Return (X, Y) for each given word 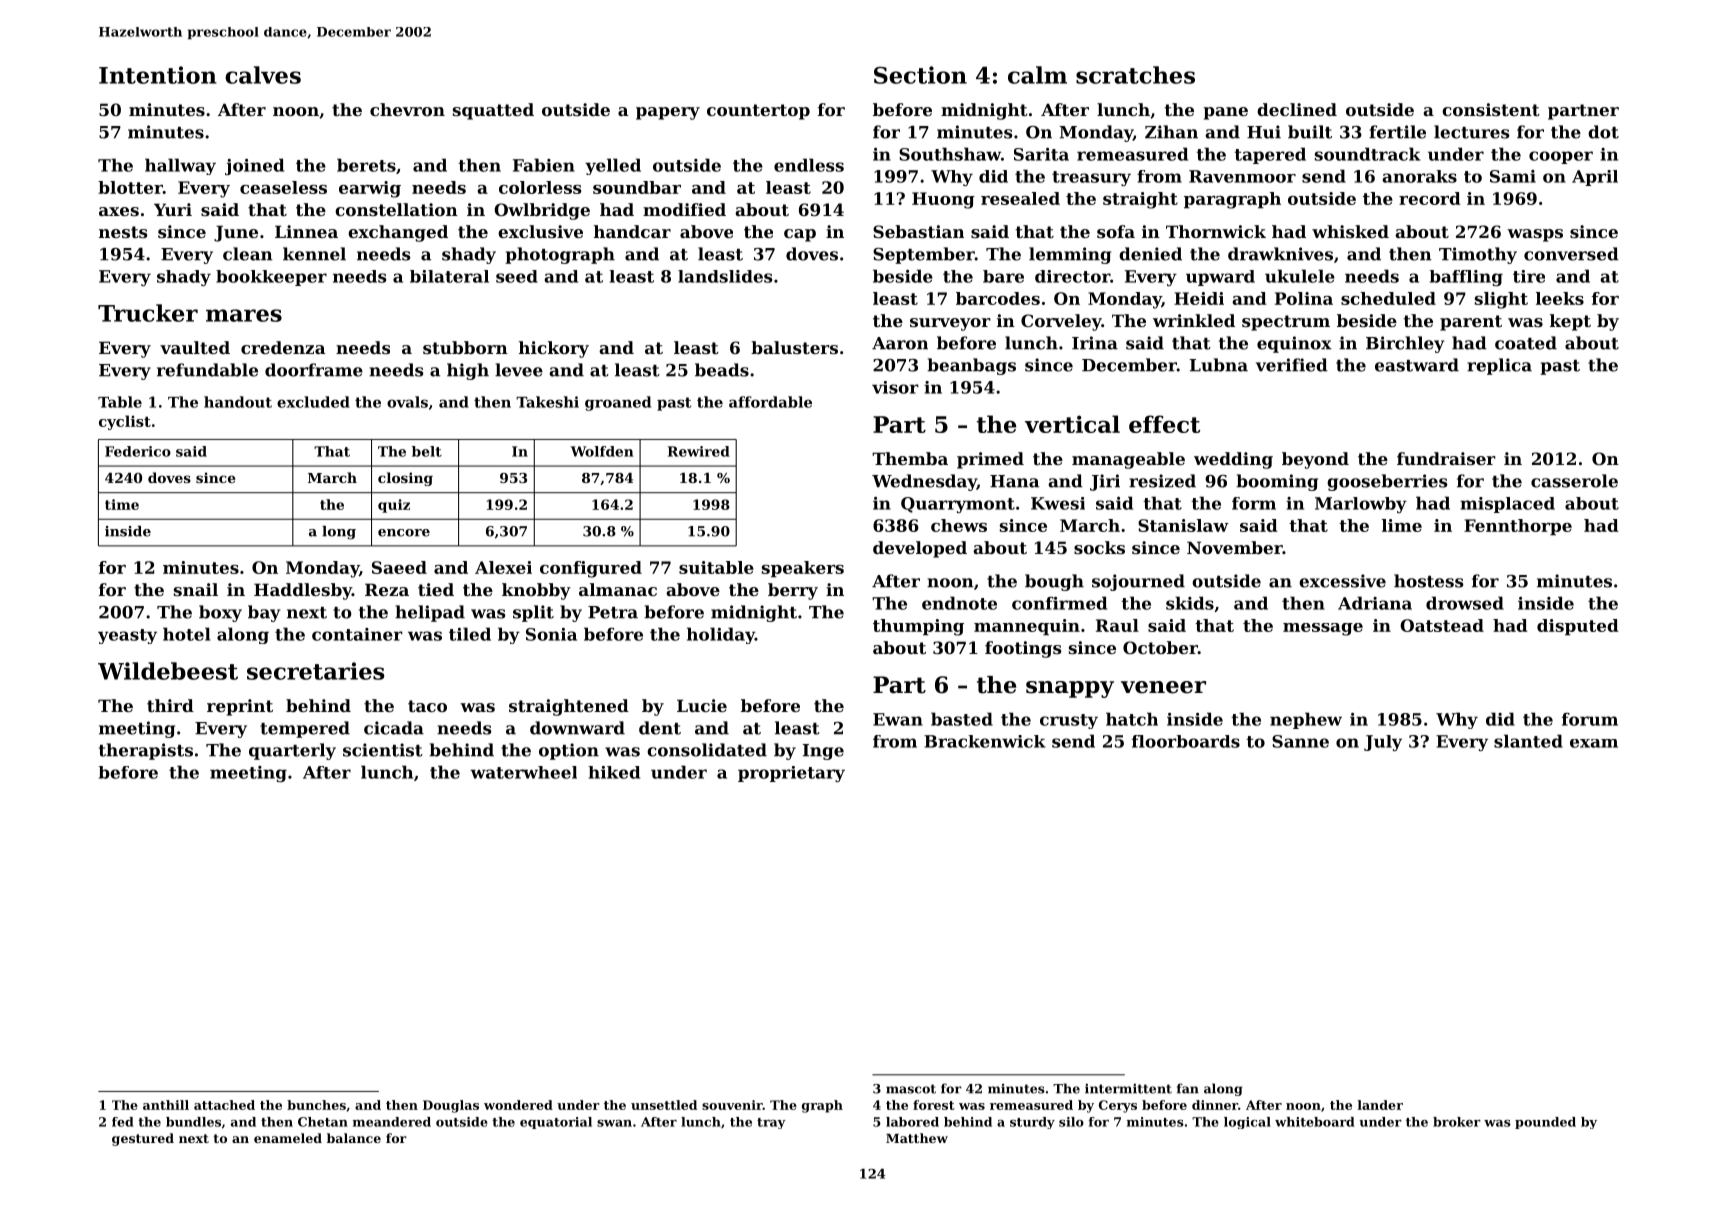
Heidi (1199, 298)
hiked (614, 772)
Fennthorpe (1518, 527)
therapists (146, 751)
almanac (618, 589)
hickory (554, 349)
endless (809, 165)
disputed (1578, 627)
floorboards (1186, 741)
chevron (407, 109)
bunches (316, 1105)
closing (405, 479)
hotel (186, 634)
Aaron (900, 343)
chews (959, 525)
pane (1225, 113)
